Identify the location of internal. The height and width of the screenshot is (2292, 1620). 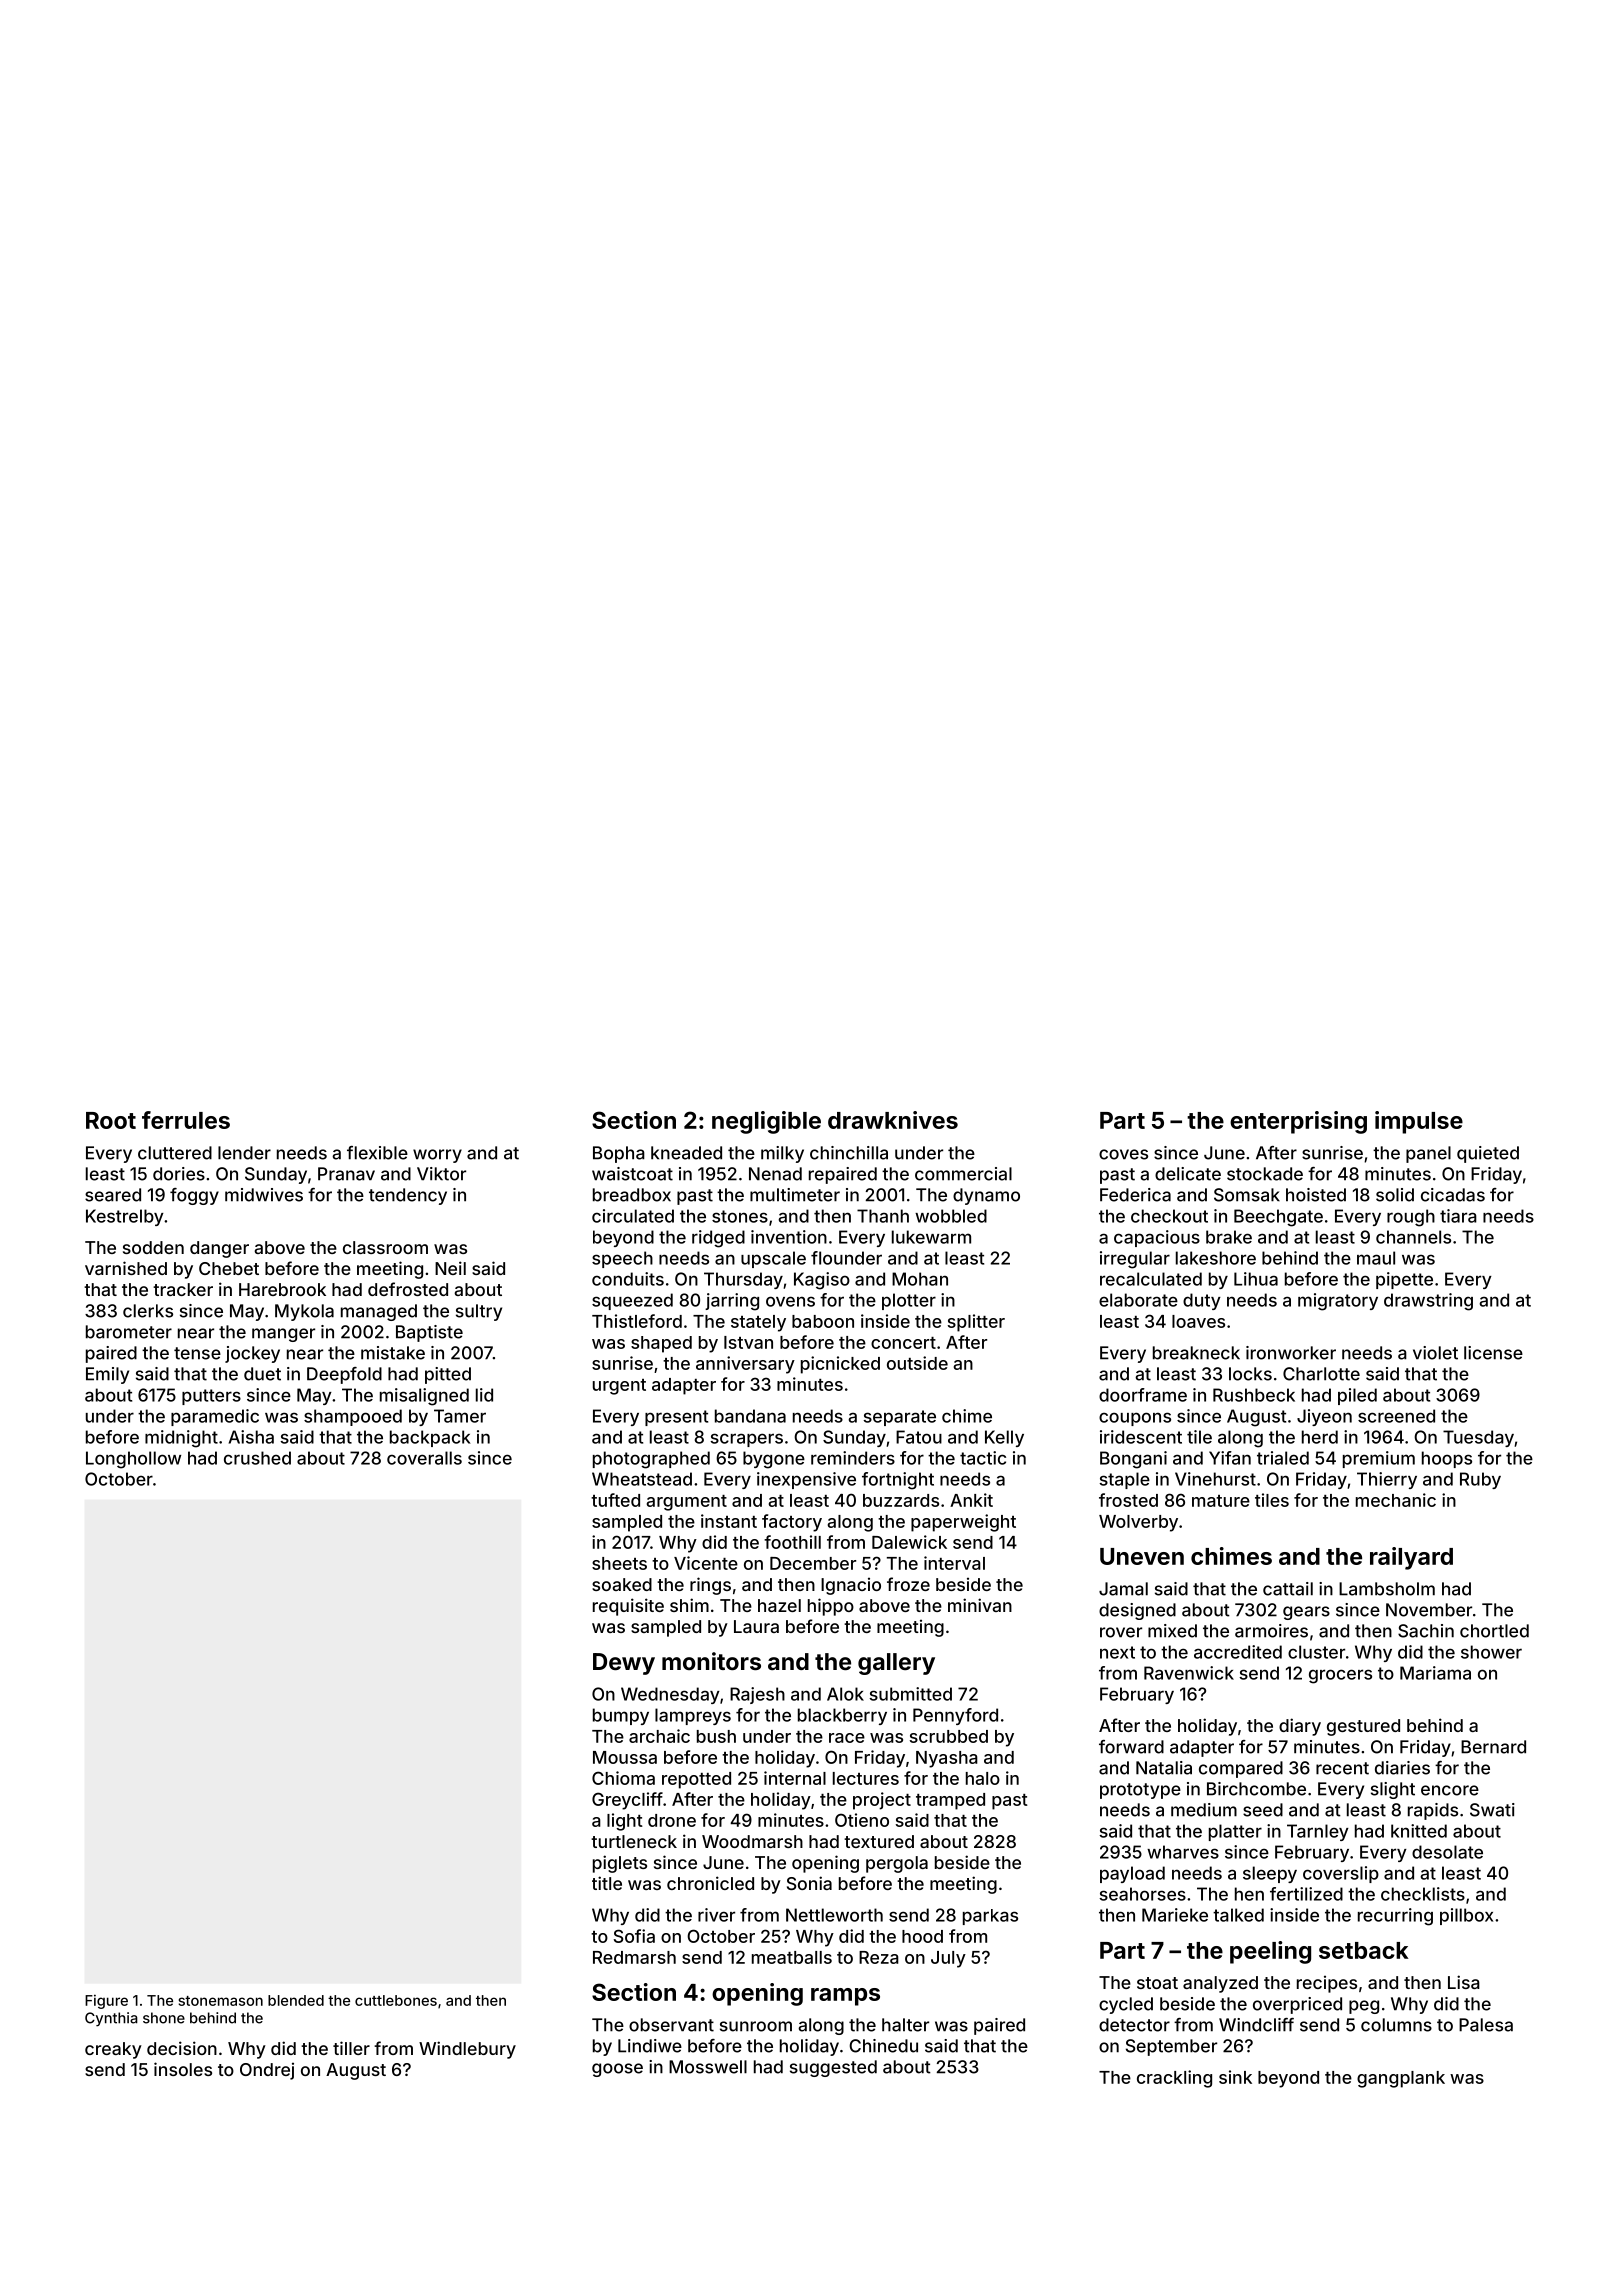
(795, 1778).
